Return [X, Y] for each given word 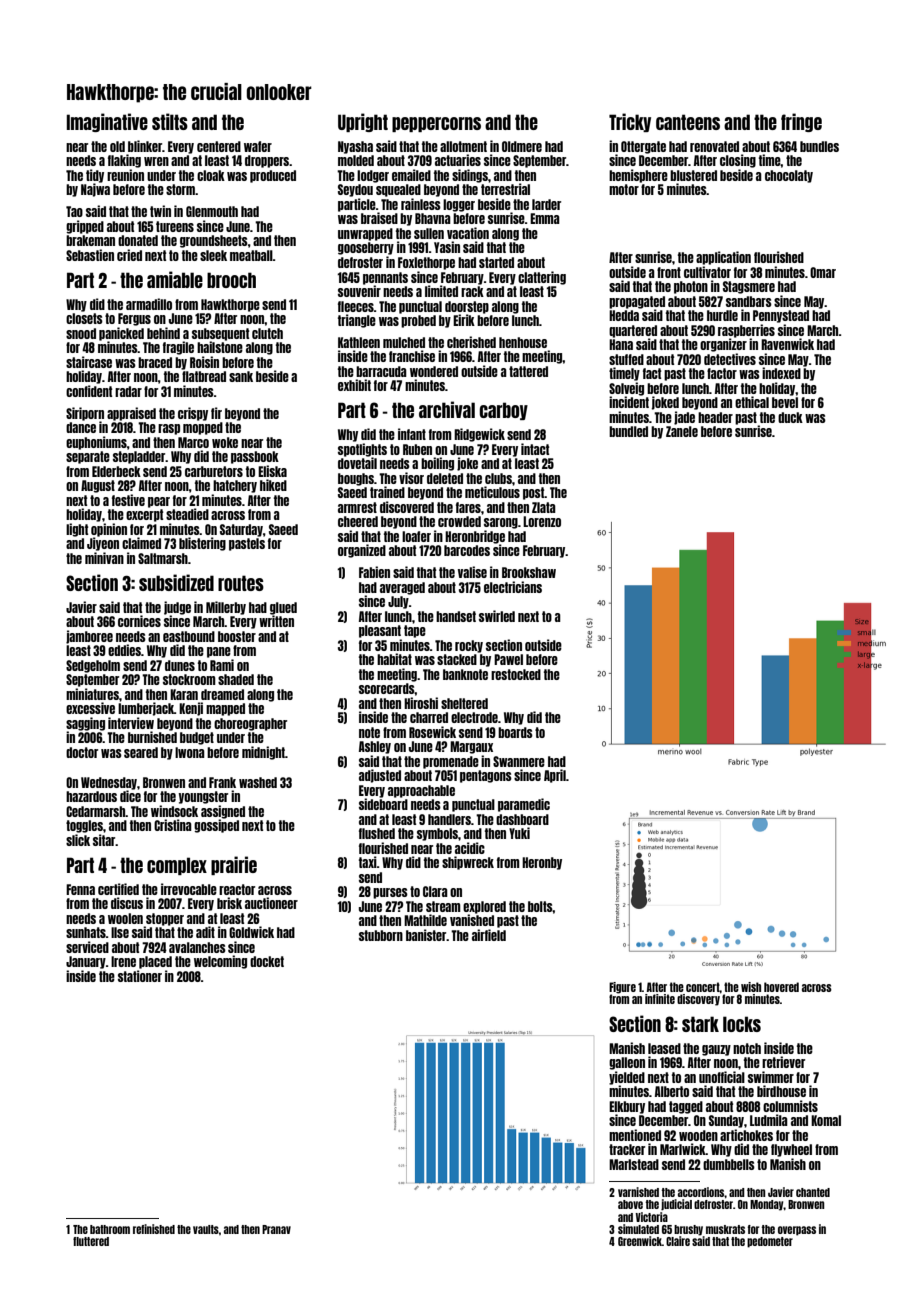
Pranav [276, 1229]
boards [515, 732]
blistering [202, 544]
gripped [85, 227]
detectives [730, 359]
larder [546, 204]
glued [283, 608]
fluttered [91, 1241]
